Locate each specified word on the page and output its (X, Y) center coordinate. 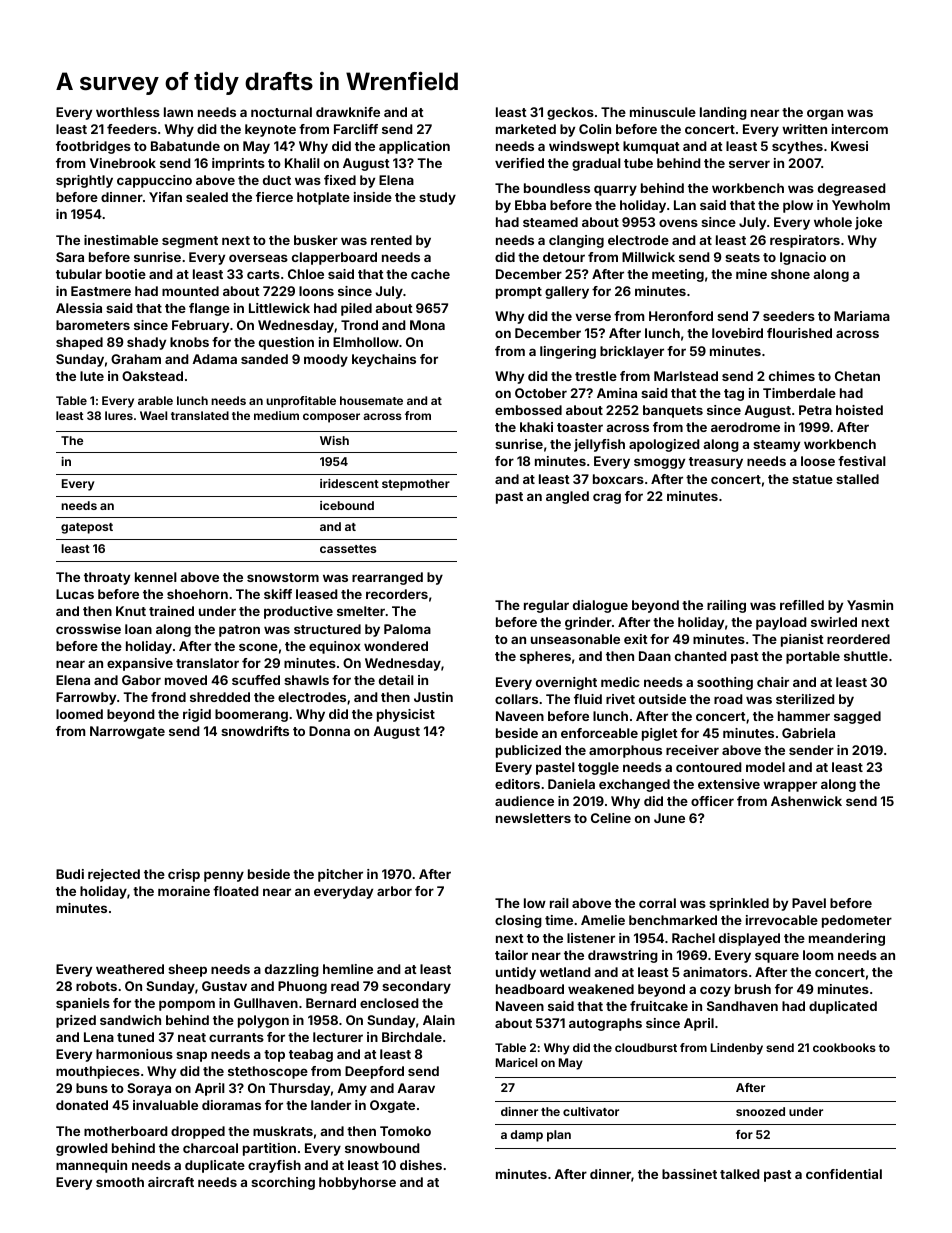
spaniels (83, 1004)
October (541, 393)
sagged (857, 717)
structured (327, 629)
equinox (335, 647)
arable (155, 400)
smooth (120, 1182)
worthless (128, 112)
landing (723, 113)
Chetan (857, 376)
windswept (584, 147)
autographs (605, 1024)
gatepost (87, 528)
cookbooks (844, 1047)
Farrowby (86, 698)
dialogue (600, 606)
